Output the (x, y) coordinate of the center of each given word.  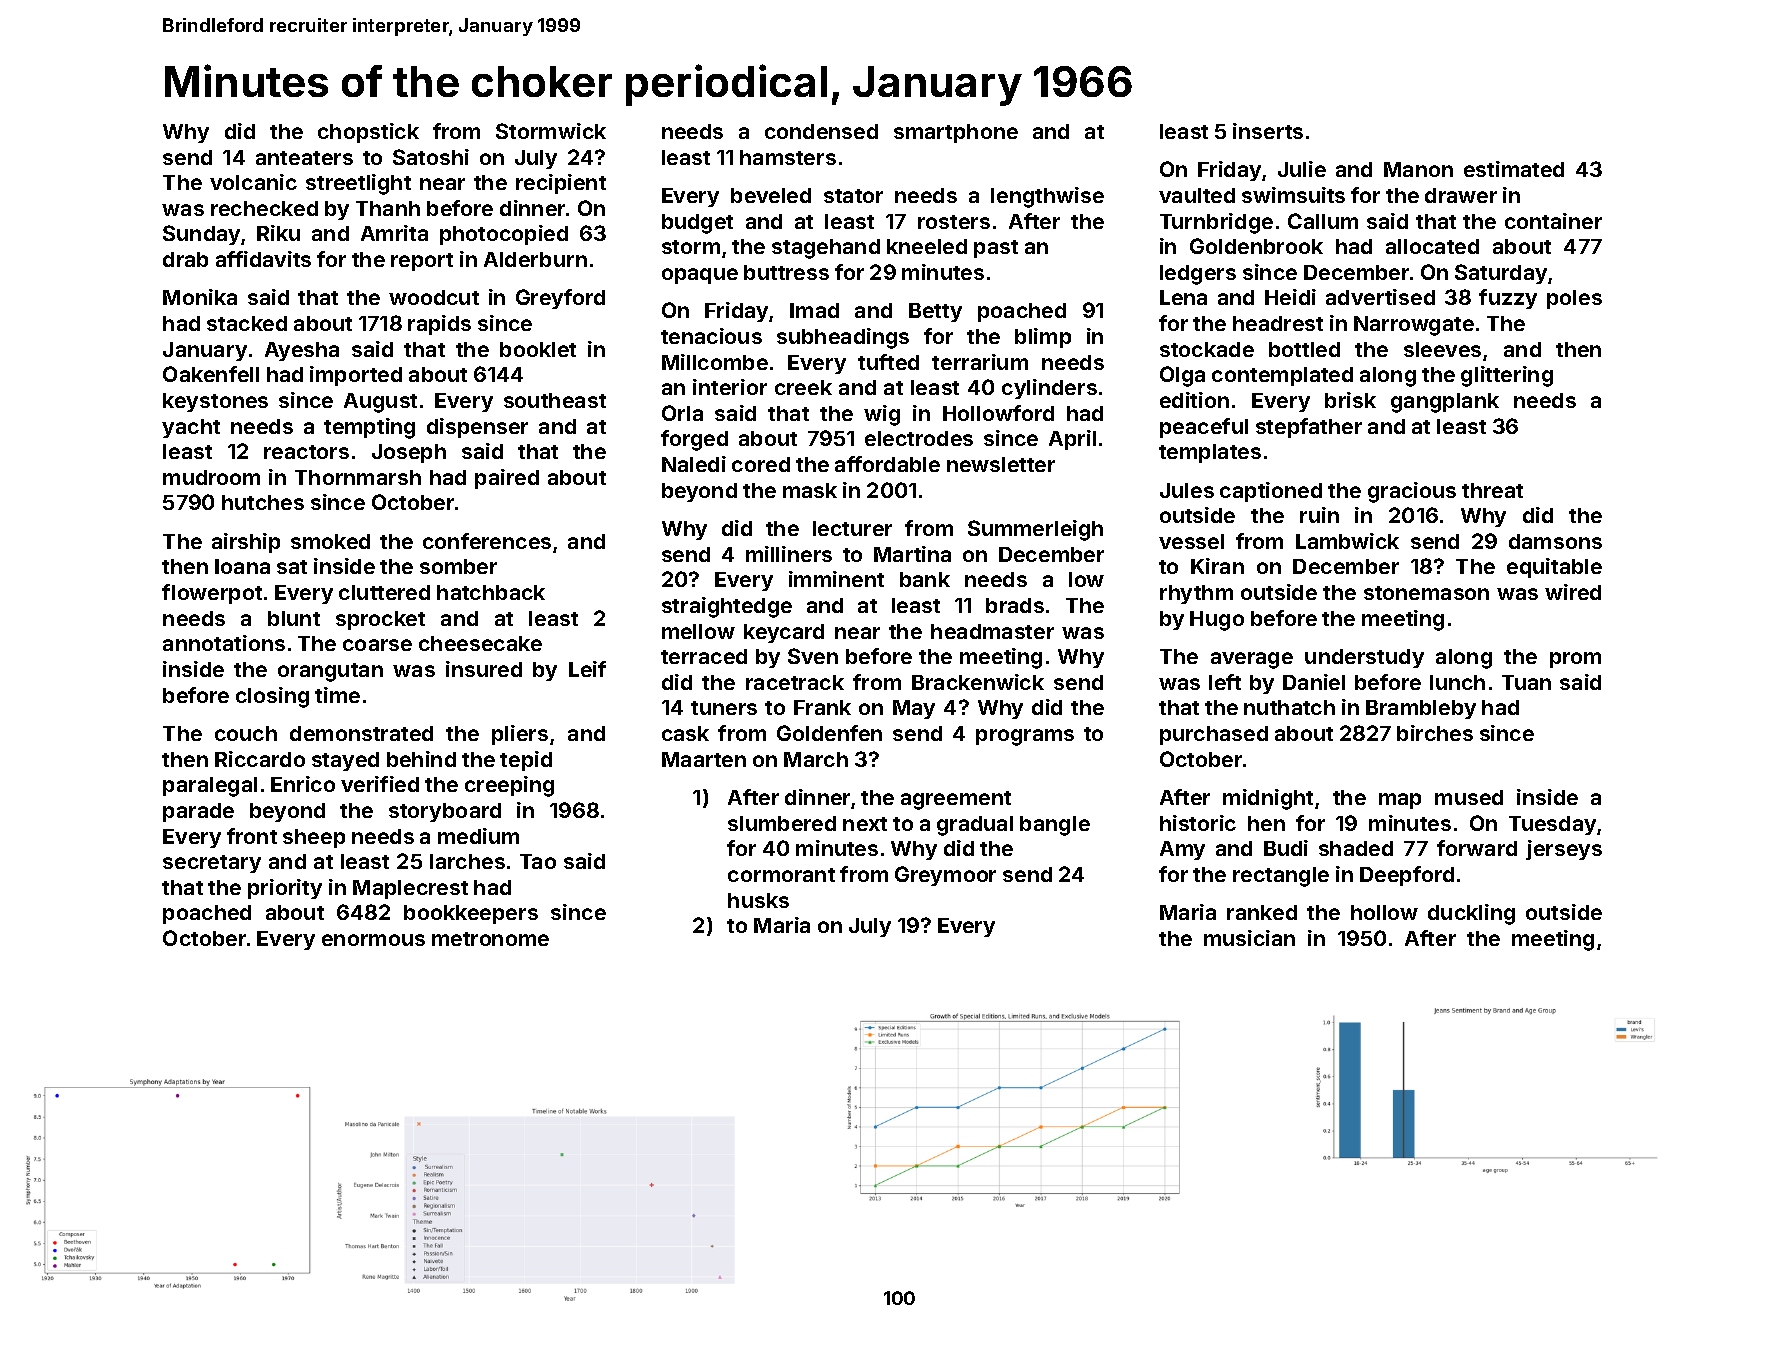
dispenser (477, 428)
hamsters (788, 157)
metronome (490, 939)
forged (694, 440)
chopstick (368, 133)
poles (1574, 299)
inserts (1268, 131)
